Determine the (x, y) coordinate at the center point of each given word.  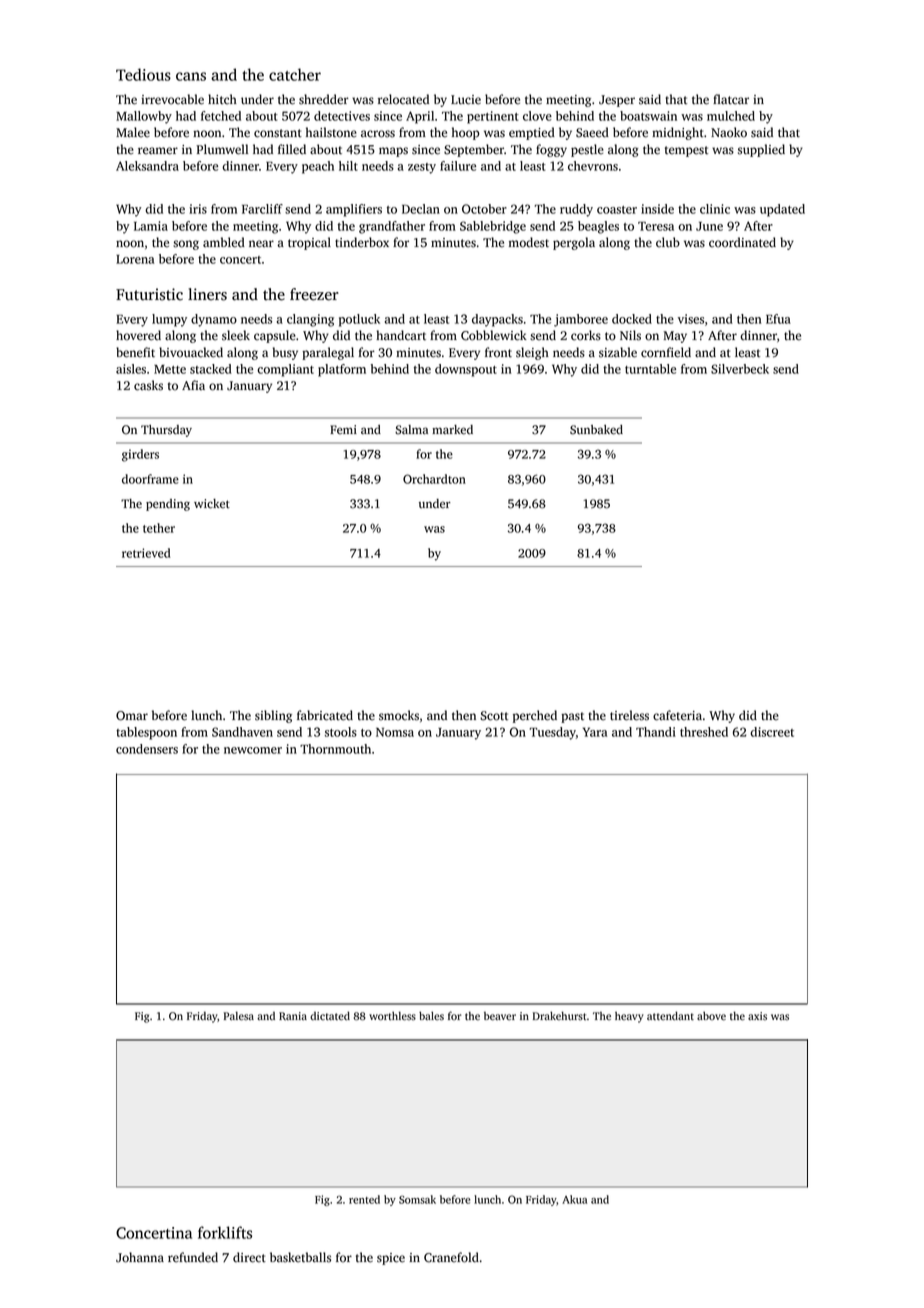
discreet (772, 732)
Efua (778, 319)
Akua (574, 1199)
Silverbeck (740, 369)
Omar (132, 716)
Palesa (239, 1016)
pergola (574, 243)
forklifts (225, 1232)
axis (757, 1016)
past (572, 717)
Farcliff (262, 209)
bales (431, 1016)
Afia (193, 385)
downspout (466, 370)
